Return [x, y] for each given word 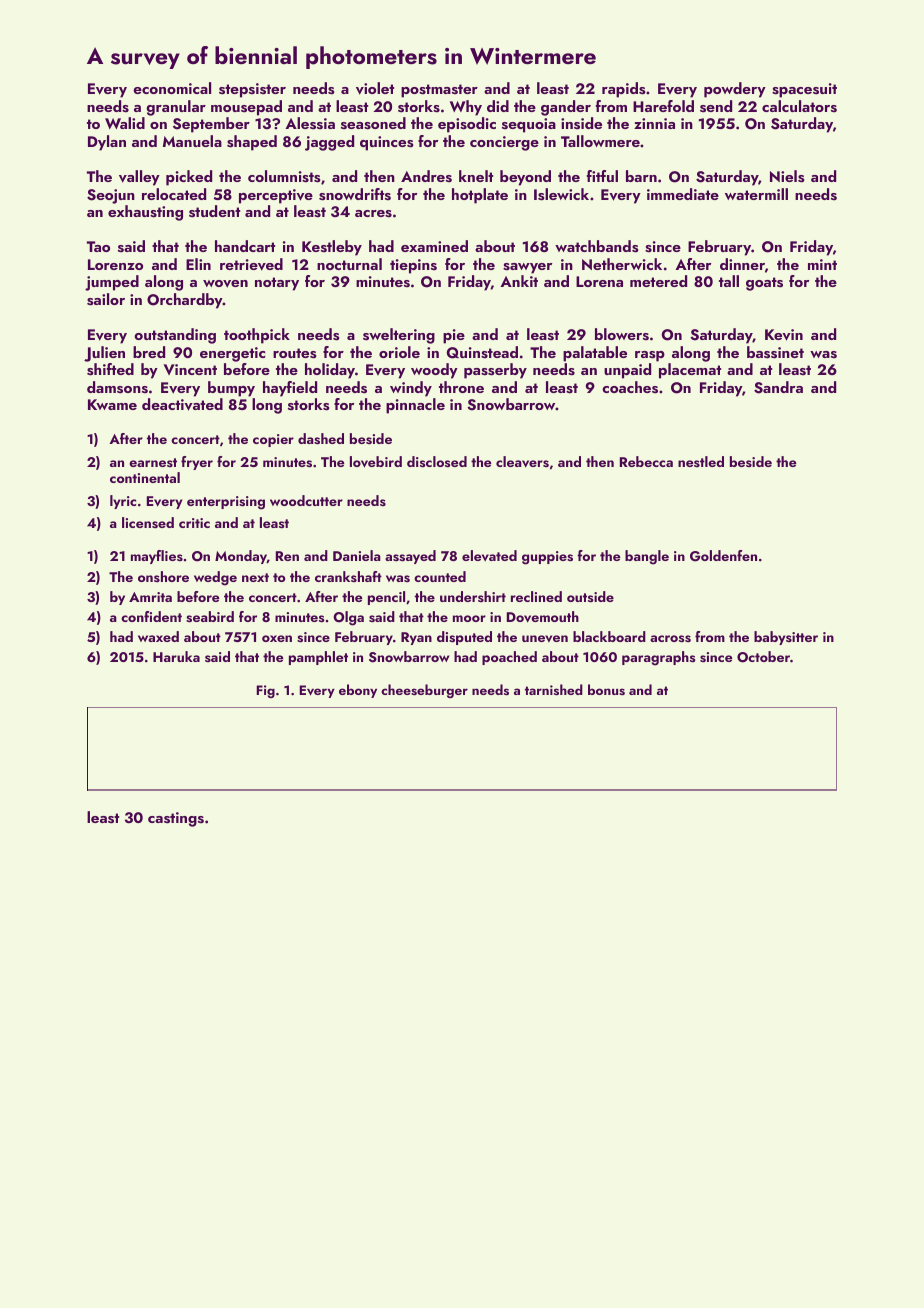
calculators [799, 106]
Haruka [176, 656]
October [763, 657]
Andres [426, 176]
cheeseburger [424, 691]
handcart [245, 246]
